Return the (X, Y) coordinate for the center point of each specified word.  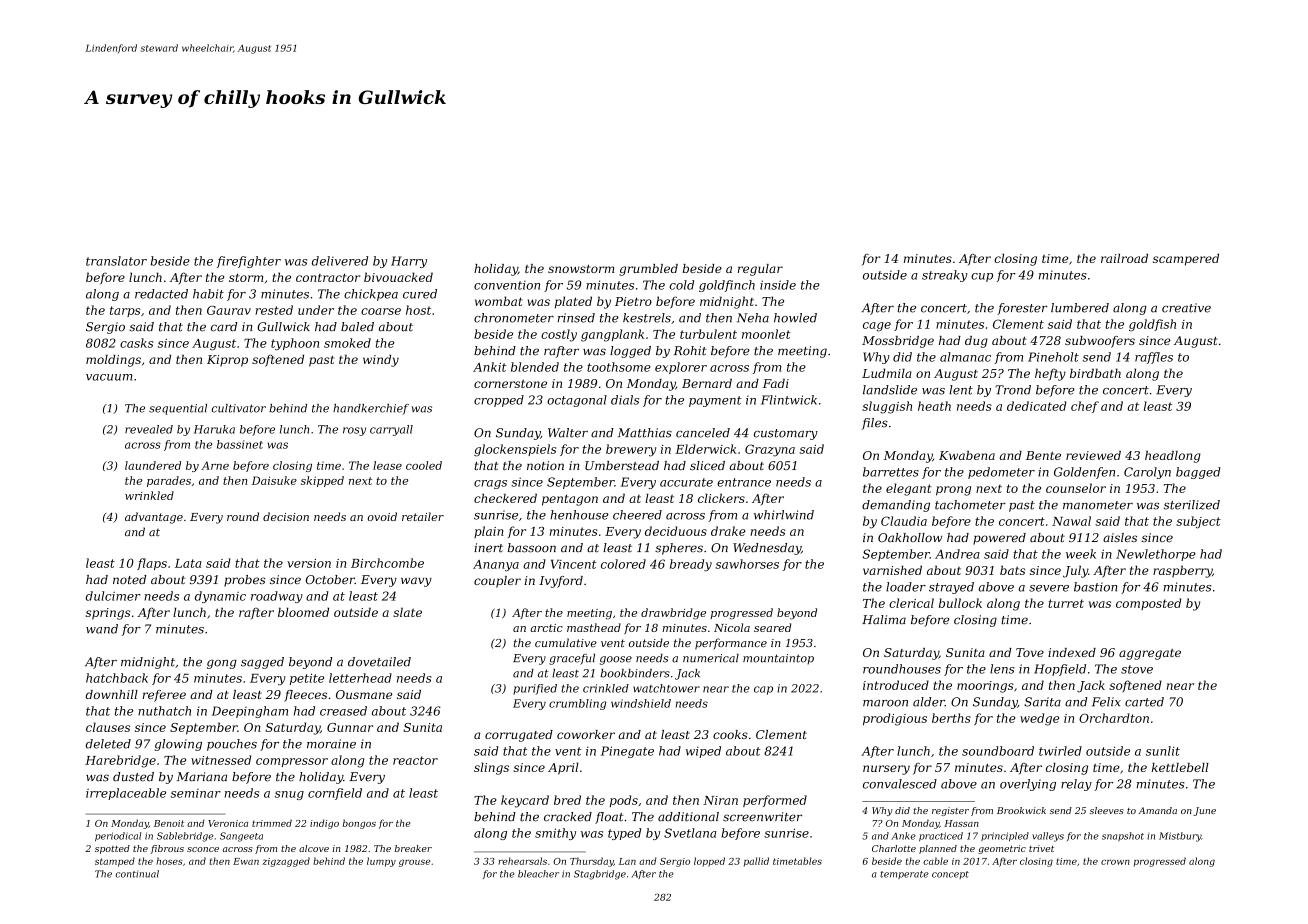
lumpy (381, 862)
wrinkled (149, 495)
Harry (409, 262)
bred (567, 800)
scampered (1186, 260)
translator (116, 261)
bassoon (532, 548)
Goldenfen (1084, 473)
